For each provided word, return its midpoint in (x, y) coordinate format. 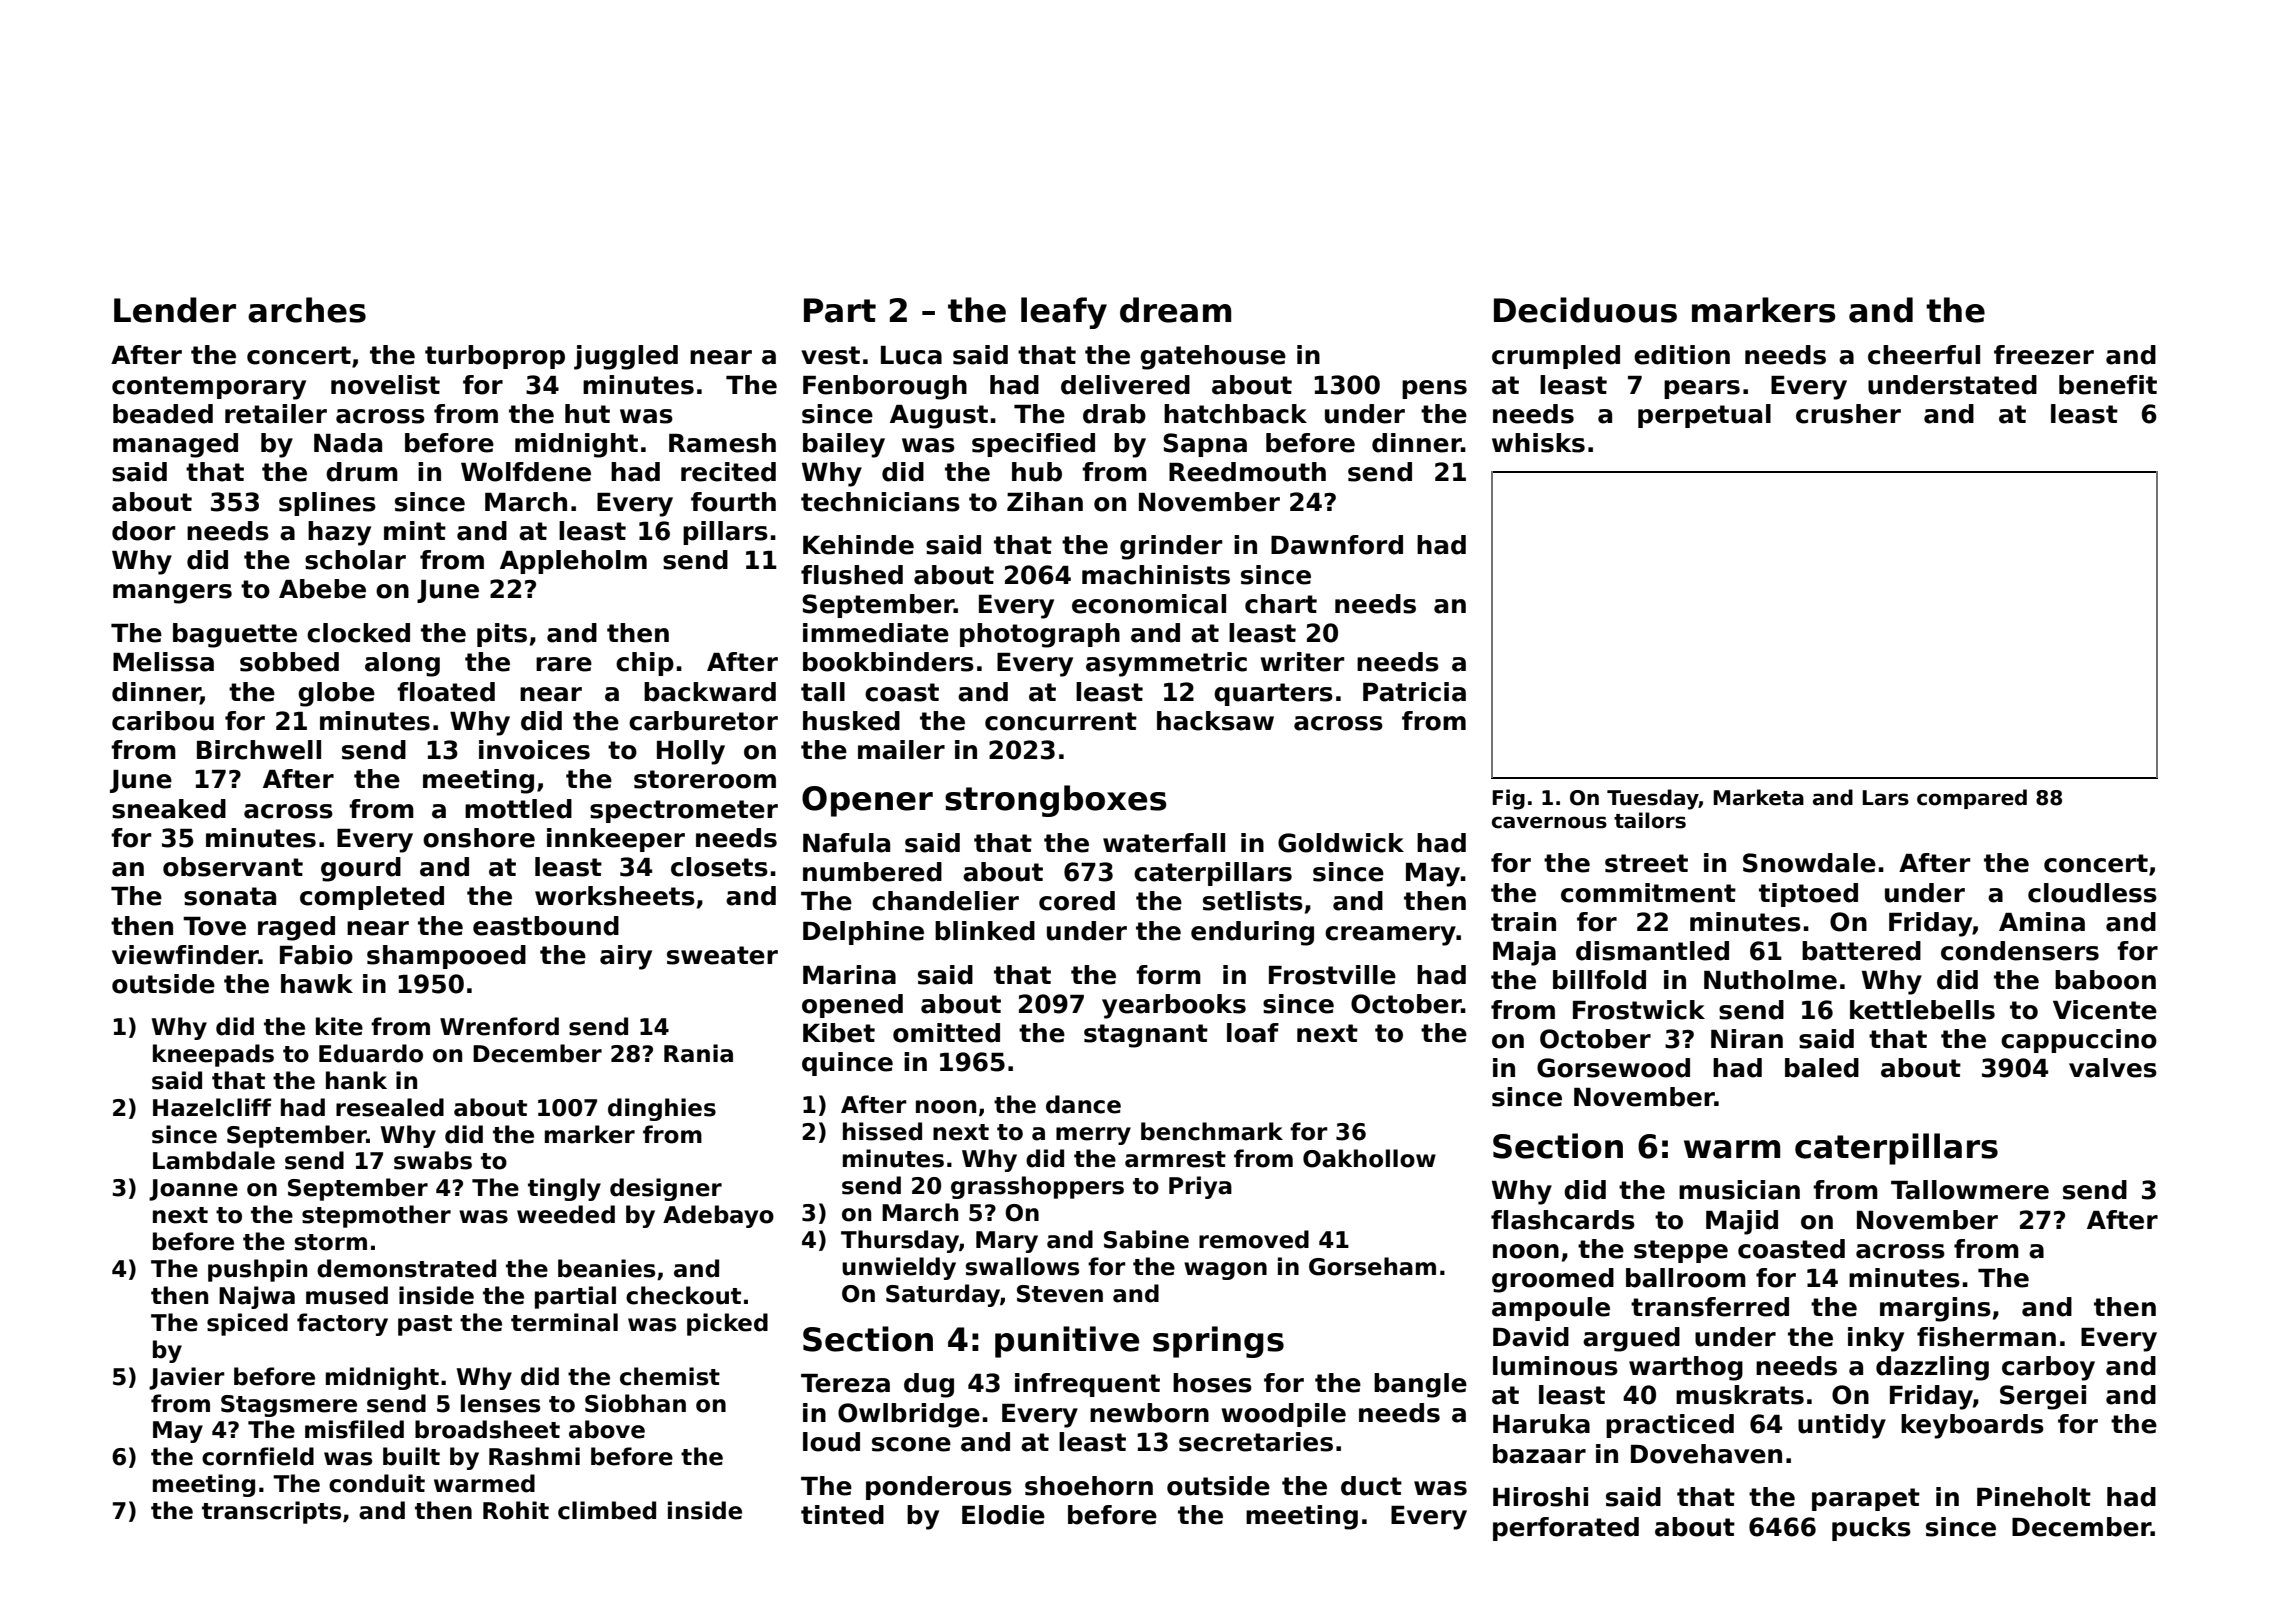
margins (1935, 1309)
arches (307, 310)
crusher (1848, 414)
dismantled (1652, 951)
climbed (607, 1510)
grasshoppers (1037, 1187)
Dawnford (1337, 545)
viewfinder (185, 955)
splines (327, 504)
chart (1281, 604)
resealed (390, 1107)
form (1168, 975)
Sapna (1205, 445)
